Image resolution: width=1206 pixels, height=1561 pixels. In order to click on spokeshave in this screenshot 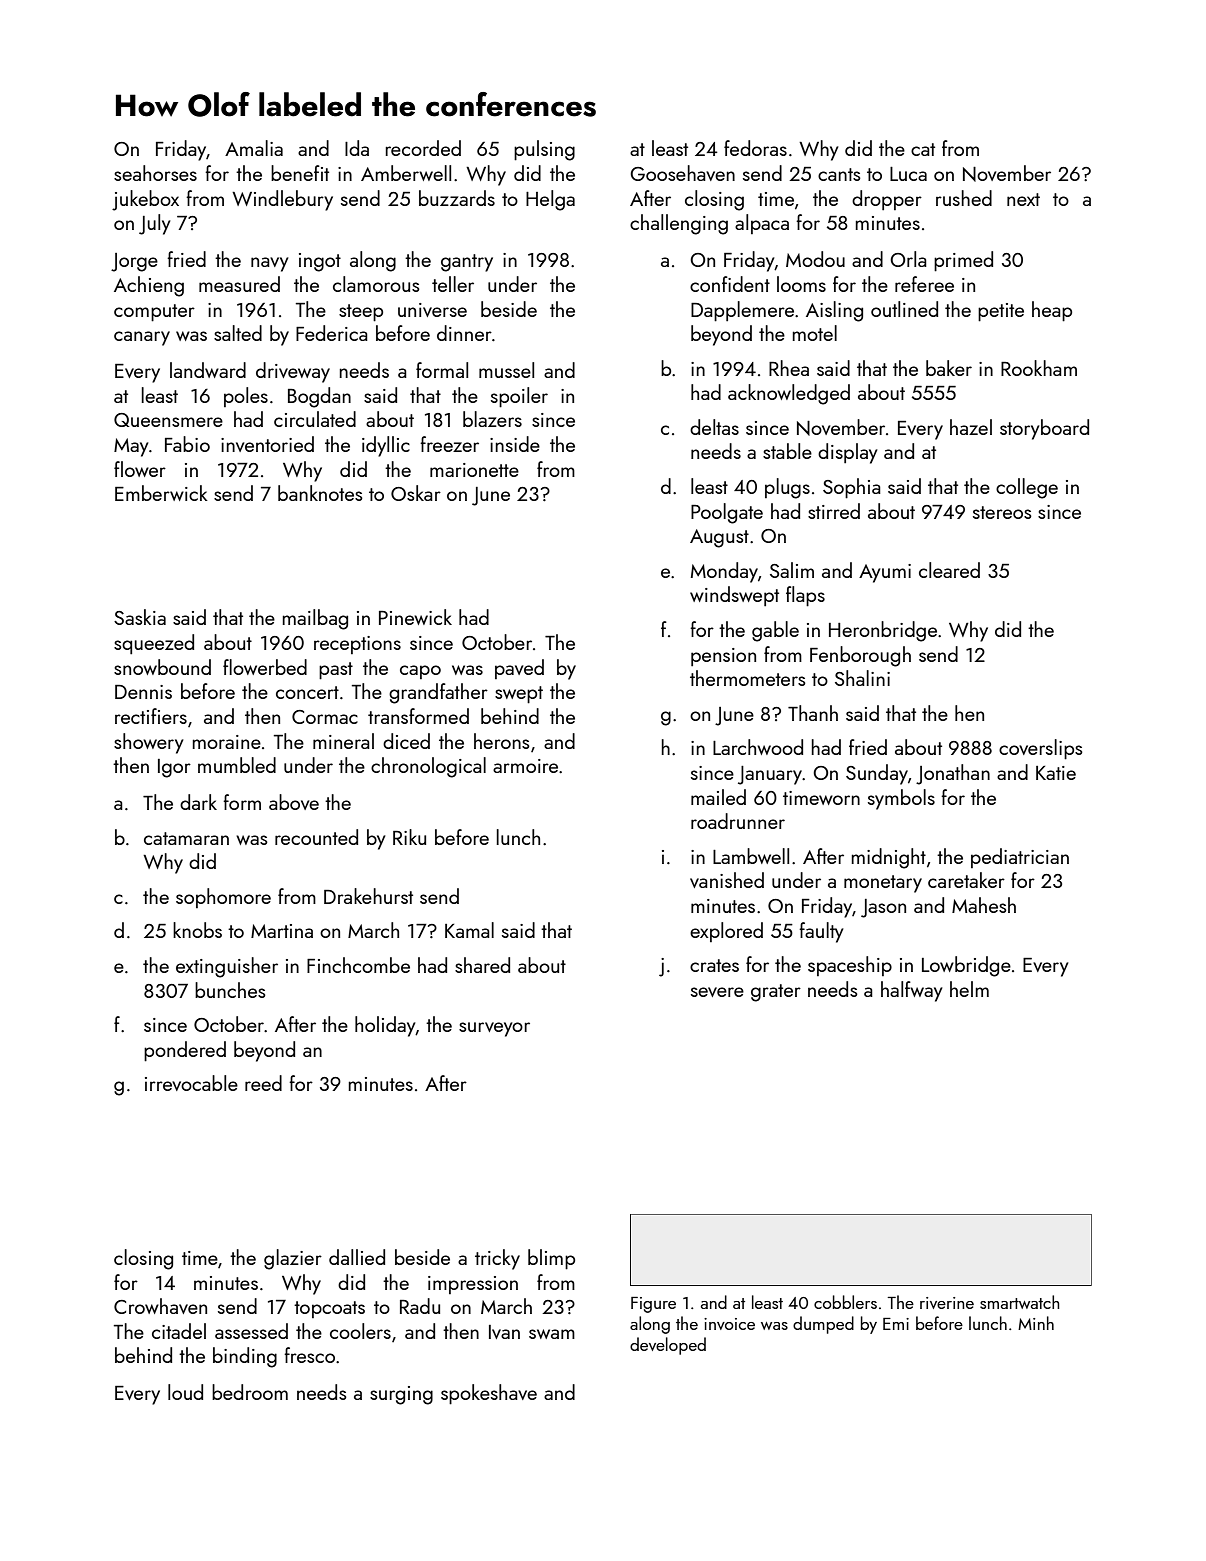, I will do `click(489, 1394)`.
